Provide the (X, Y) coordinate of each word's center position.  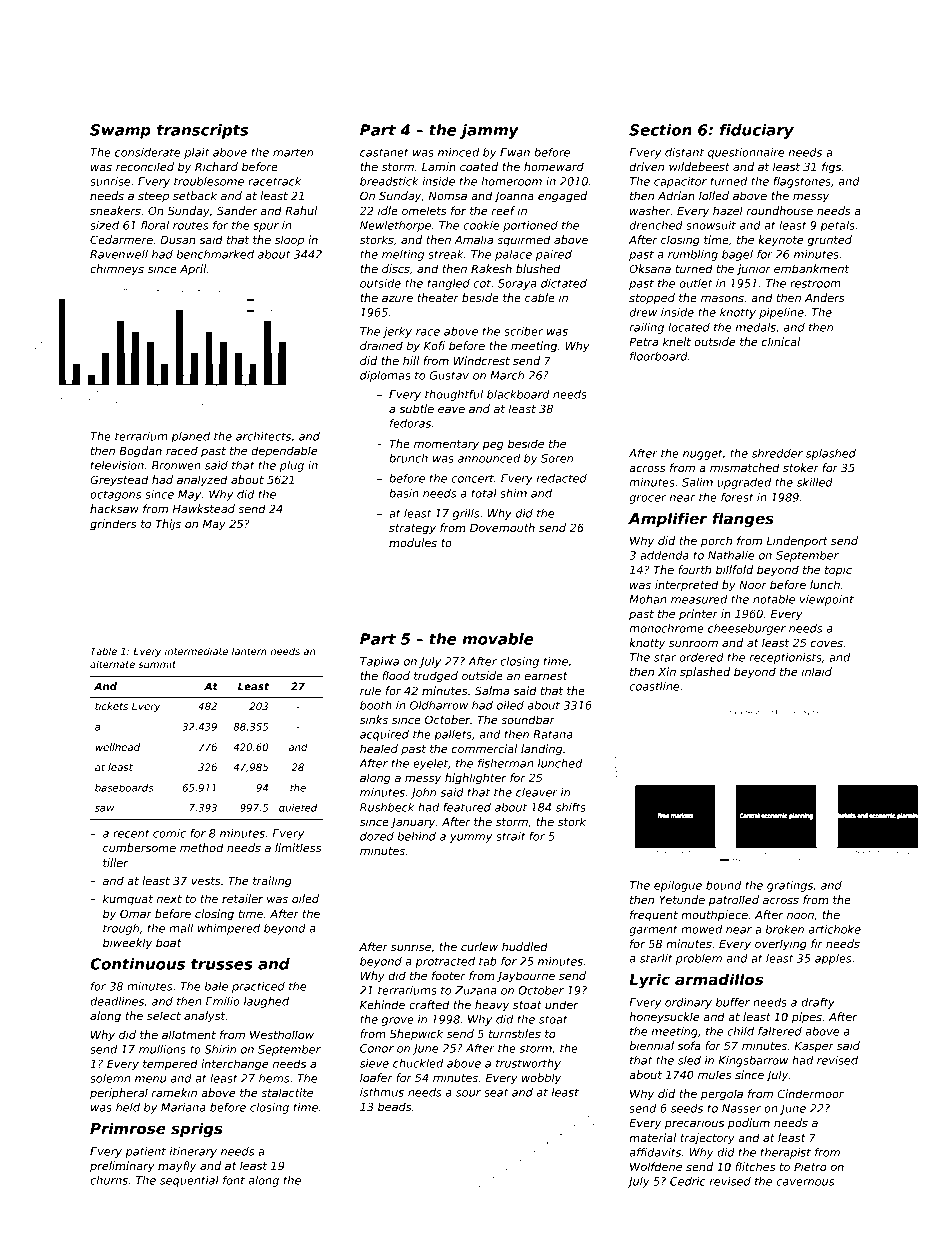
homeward (554, 166)
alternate (112, 664)
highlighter (475, 779)
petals (837, 226)
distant (684, 152)
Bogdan (140, 452)
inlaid (817, 671)
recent (131, 833)
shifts (571, 807)
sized (104, 225)
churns (109, 1180)
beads (394, 1106)
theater (438, 297)
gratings (790, 886)
